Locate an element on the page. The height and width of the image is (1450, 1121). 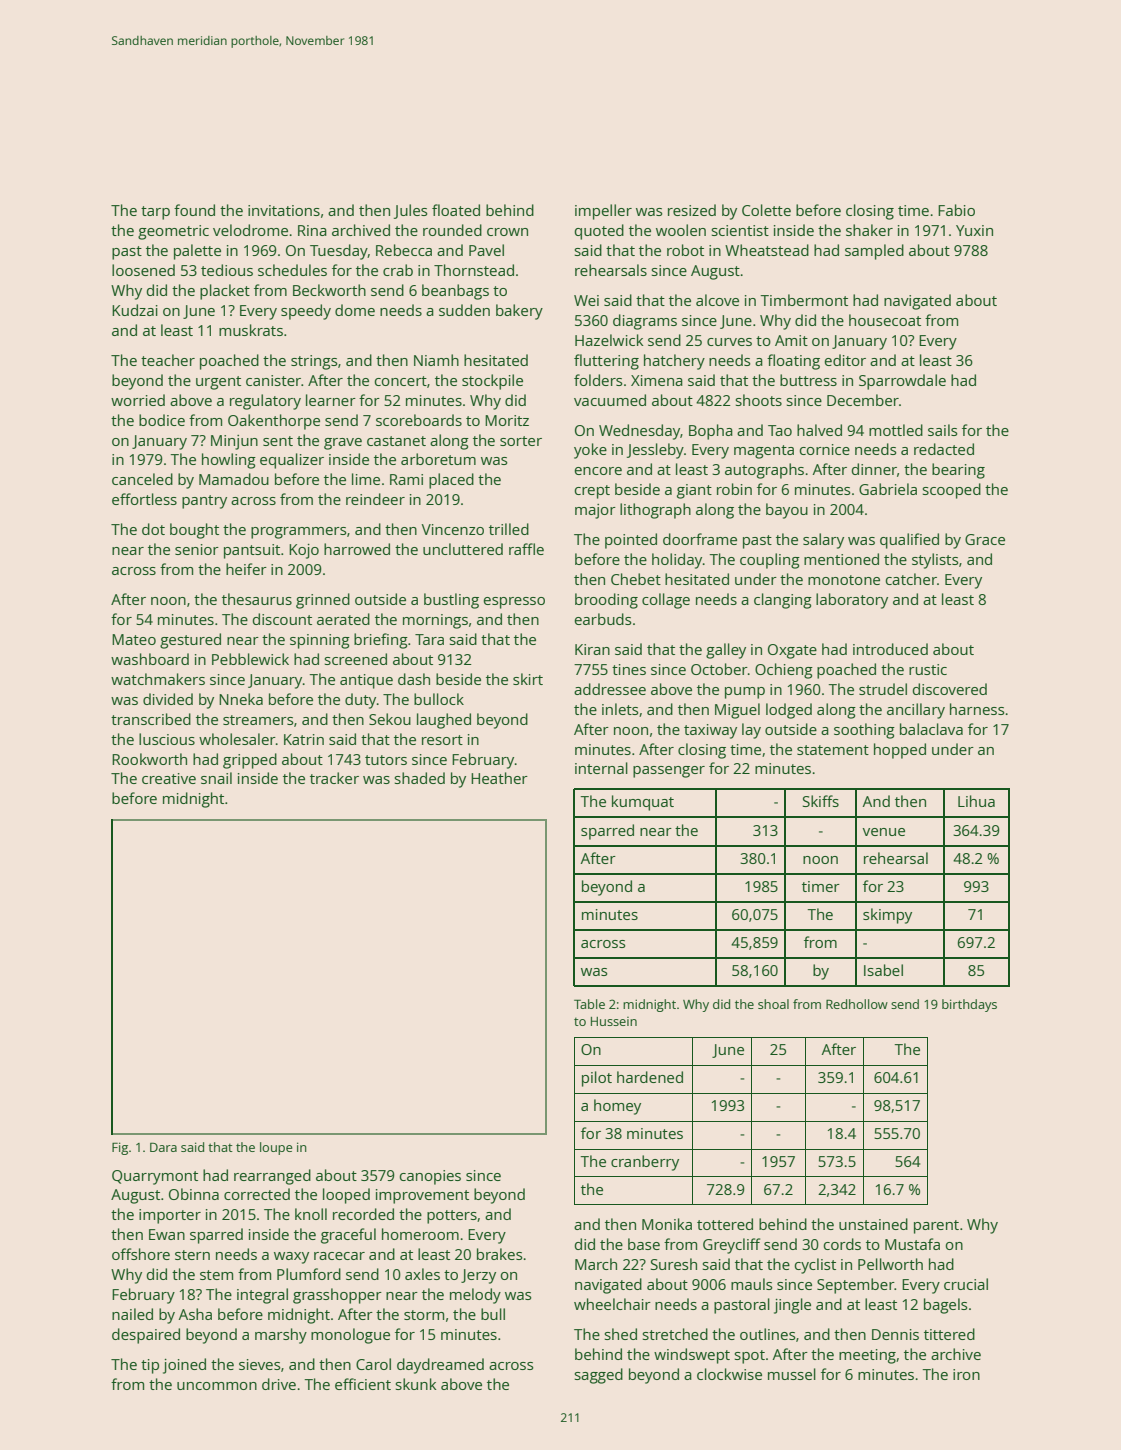
espresso is located at coordinates (514, 603).
